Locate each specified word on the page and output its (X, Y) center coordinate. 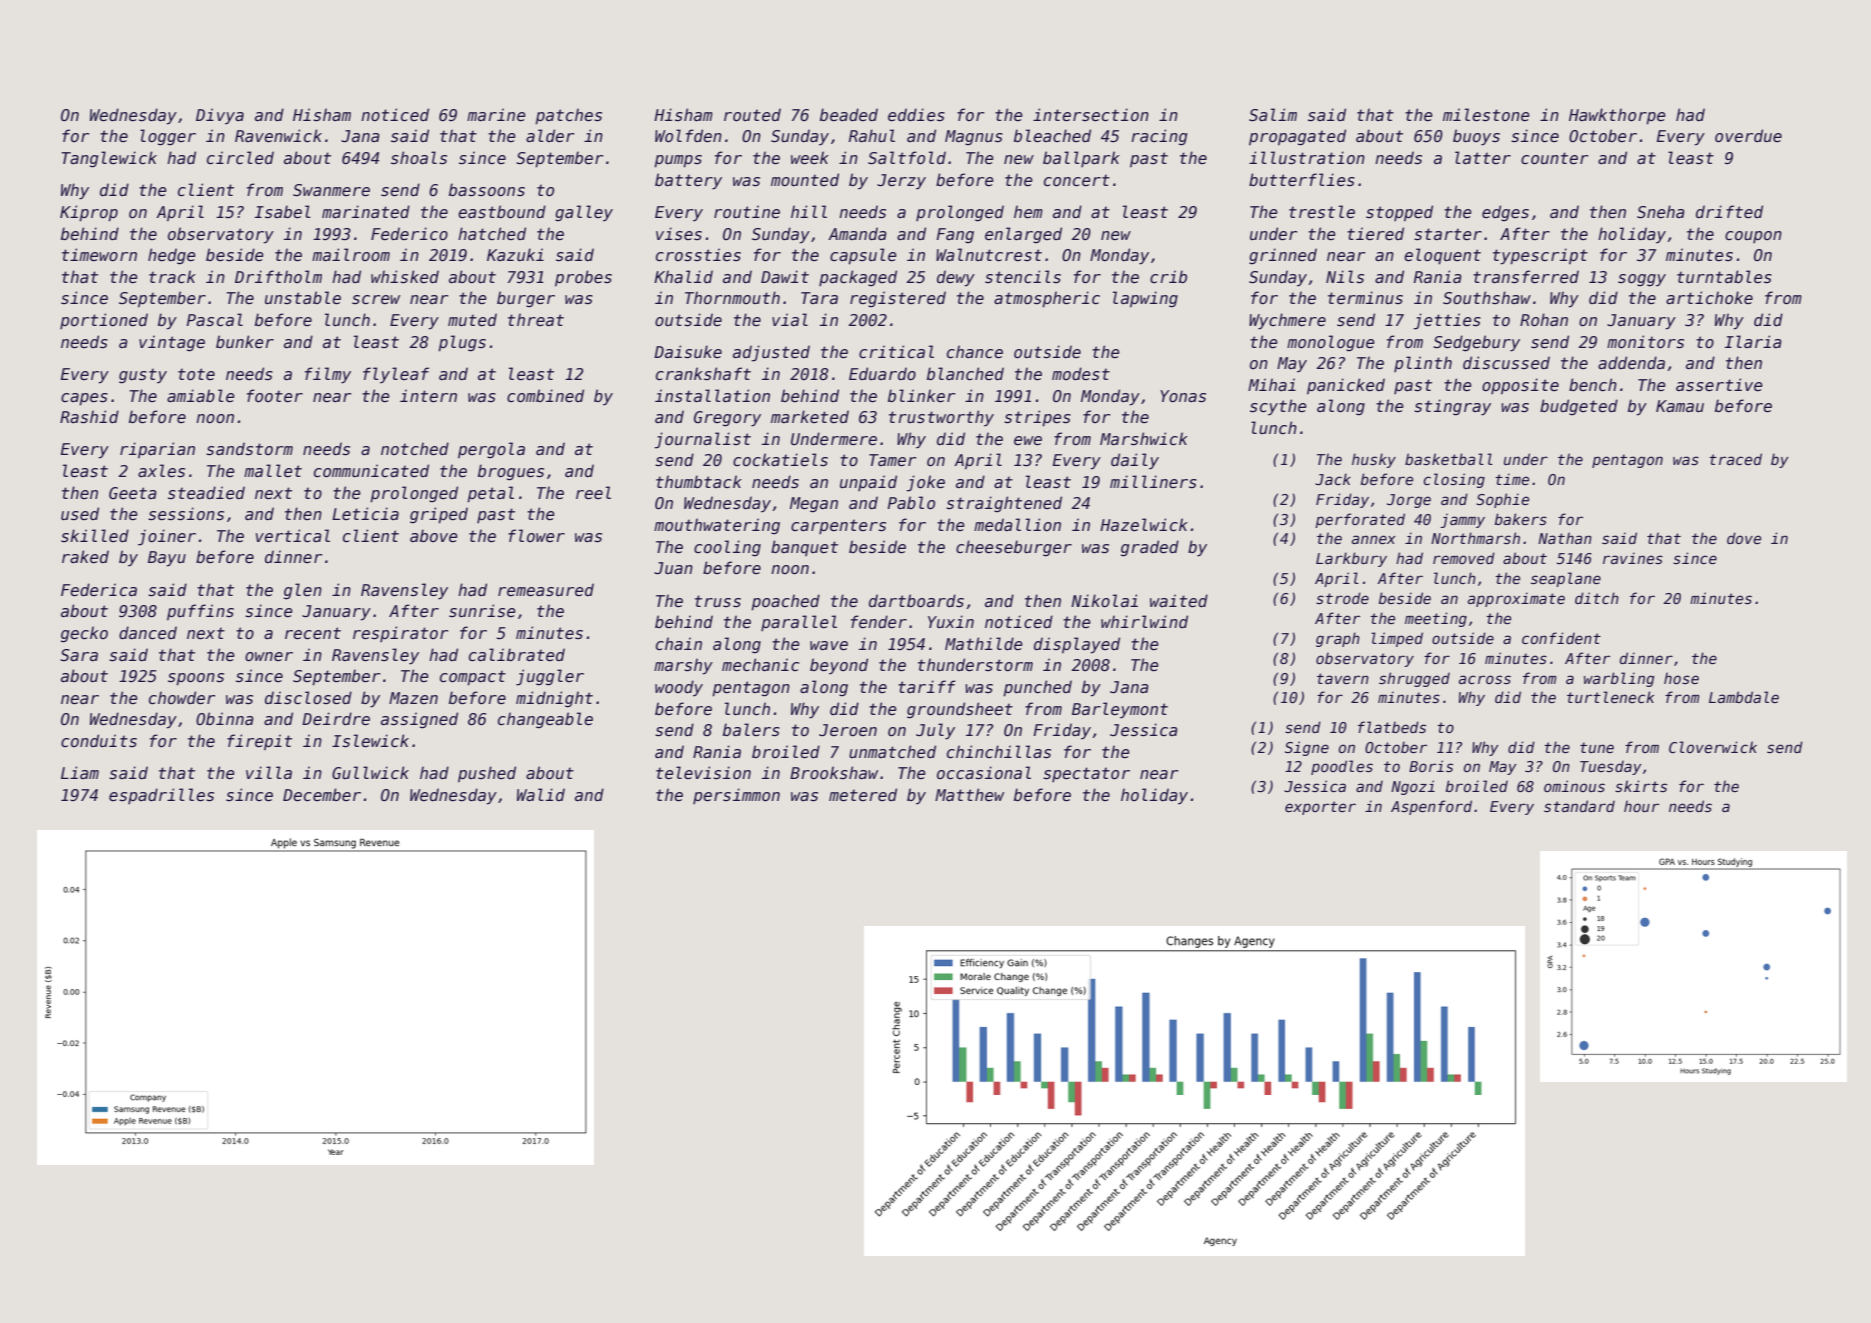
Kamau (1680, 406)
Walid (541, 794)
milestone (1486, 115)
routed (752, 115)
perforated (1360, 520)
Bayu (167, 559)
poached (785, 602)
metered (863, 795)
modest (1081, 374)
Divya (220, 116)
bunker (245, 342)
